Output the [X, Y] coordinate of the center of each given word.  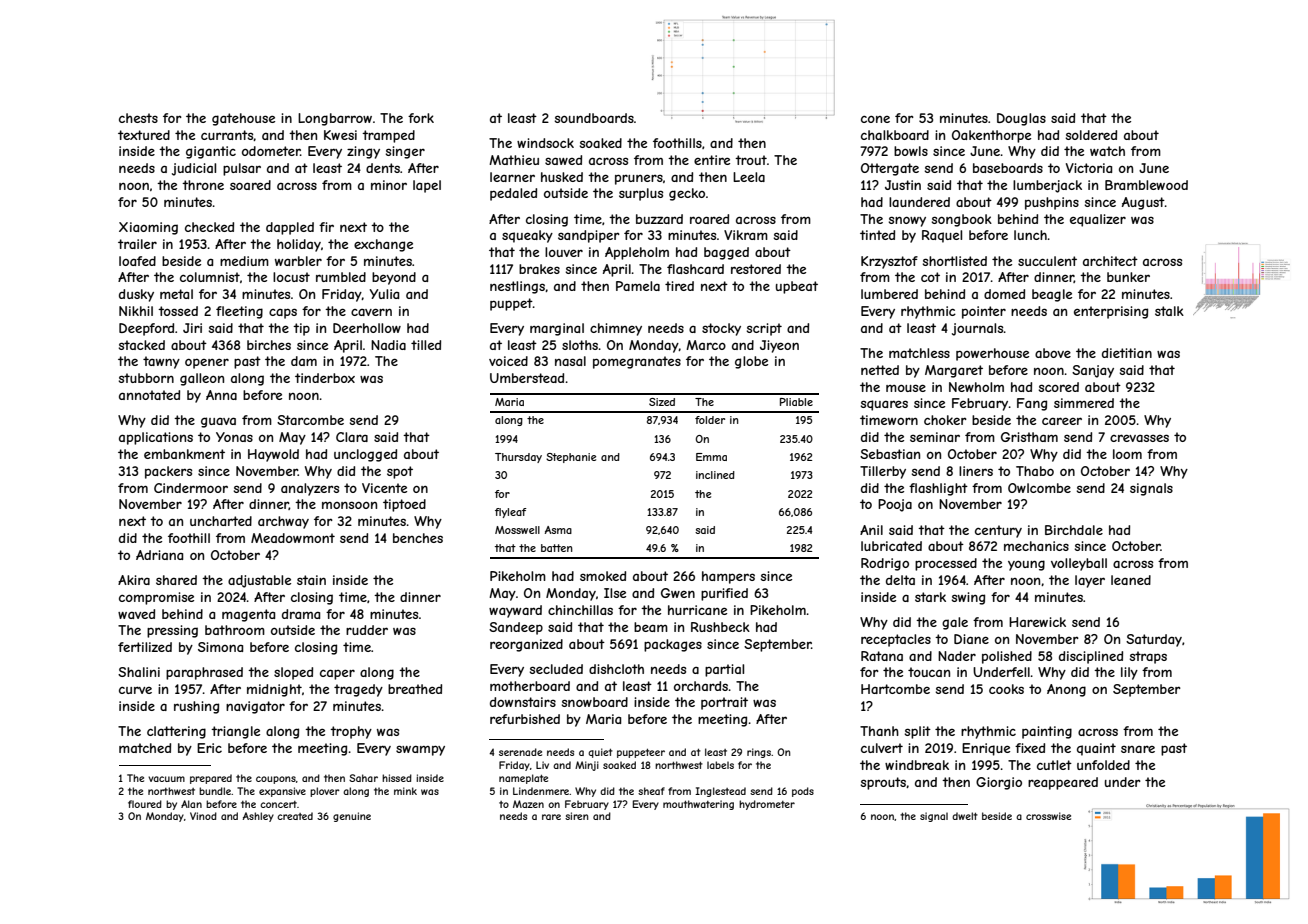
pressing [172, 631]
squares [884, 405]
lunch [1030, 235]
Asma [558, 530]
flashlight [938, 489]
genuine [352, 817]
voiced [508, 361]
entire [712, 160]
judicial [194, 169]
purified [724, 594]
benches [418, 538]
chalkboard [895, 135]
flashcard [695, 269]
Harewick [1037, 622]
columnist [210, 277]
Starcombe [310, 420]
